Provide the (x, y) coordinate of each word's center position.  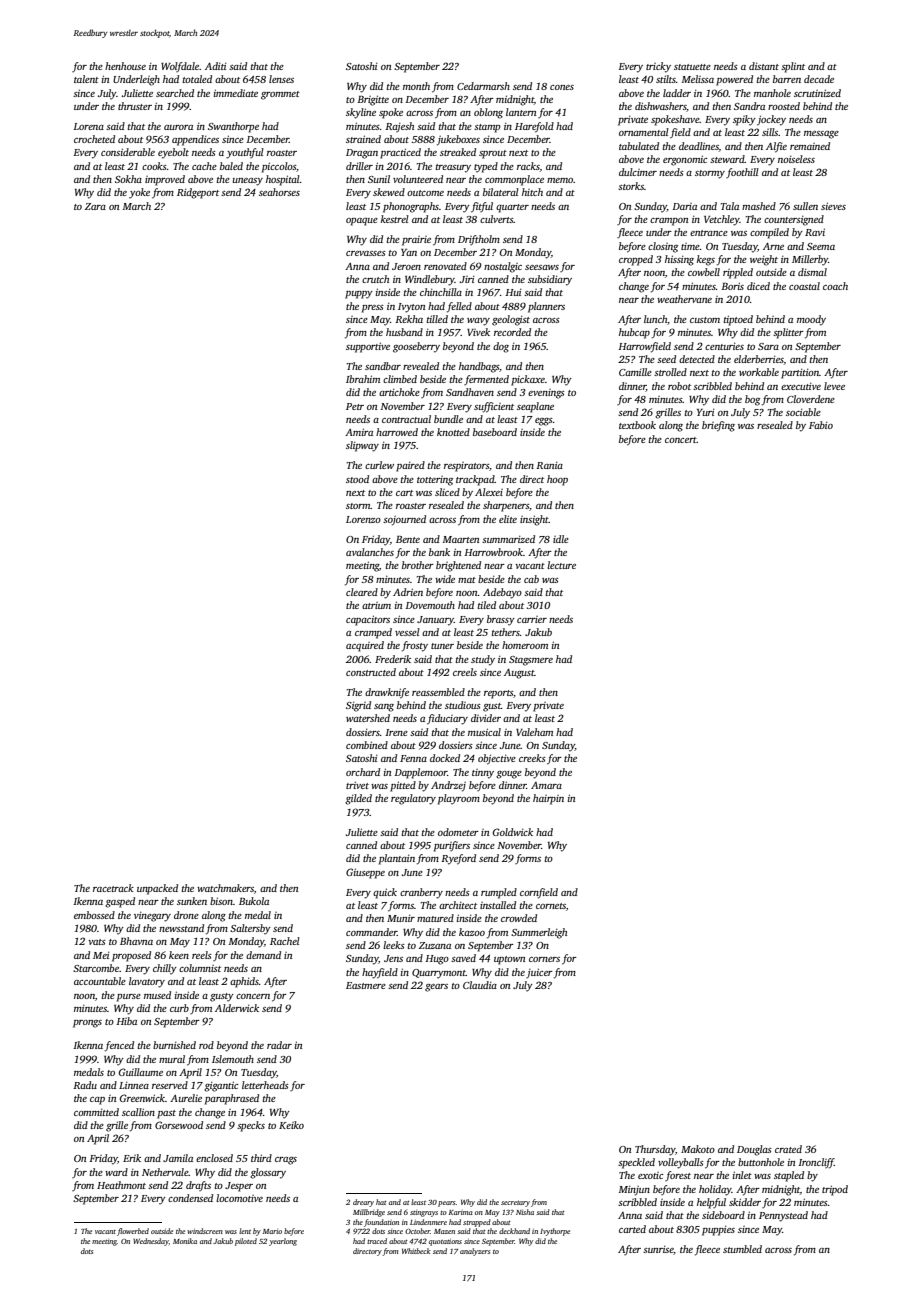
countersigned (794, 220)
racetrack (113, 888)
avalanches (370, 552)
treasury (453, 168)
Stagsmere (531, 661)
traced (377, 1241)
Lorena (88, 126)
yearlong (283, 1242)
